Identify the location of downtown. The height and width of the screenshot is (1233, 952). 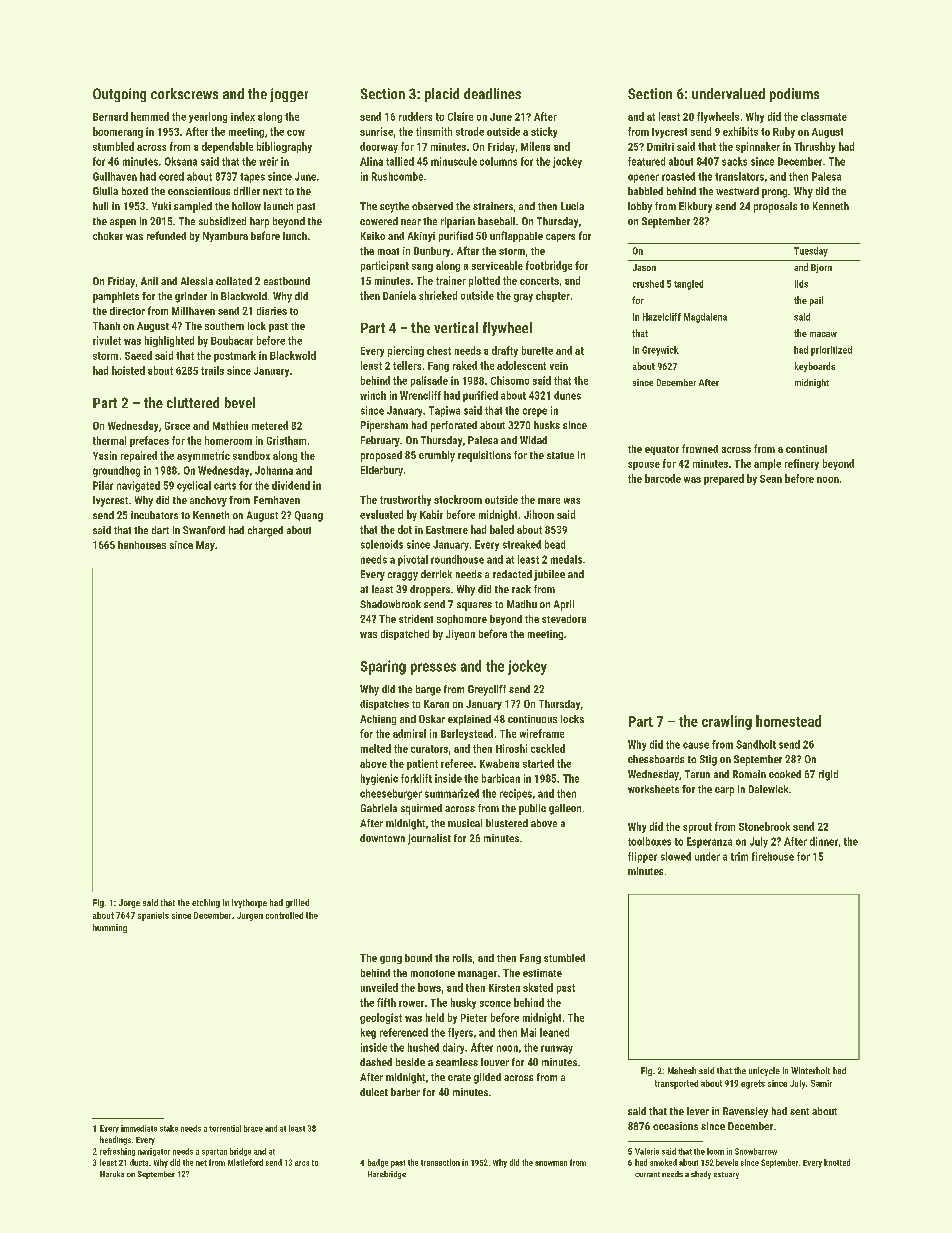
(382, 838).
